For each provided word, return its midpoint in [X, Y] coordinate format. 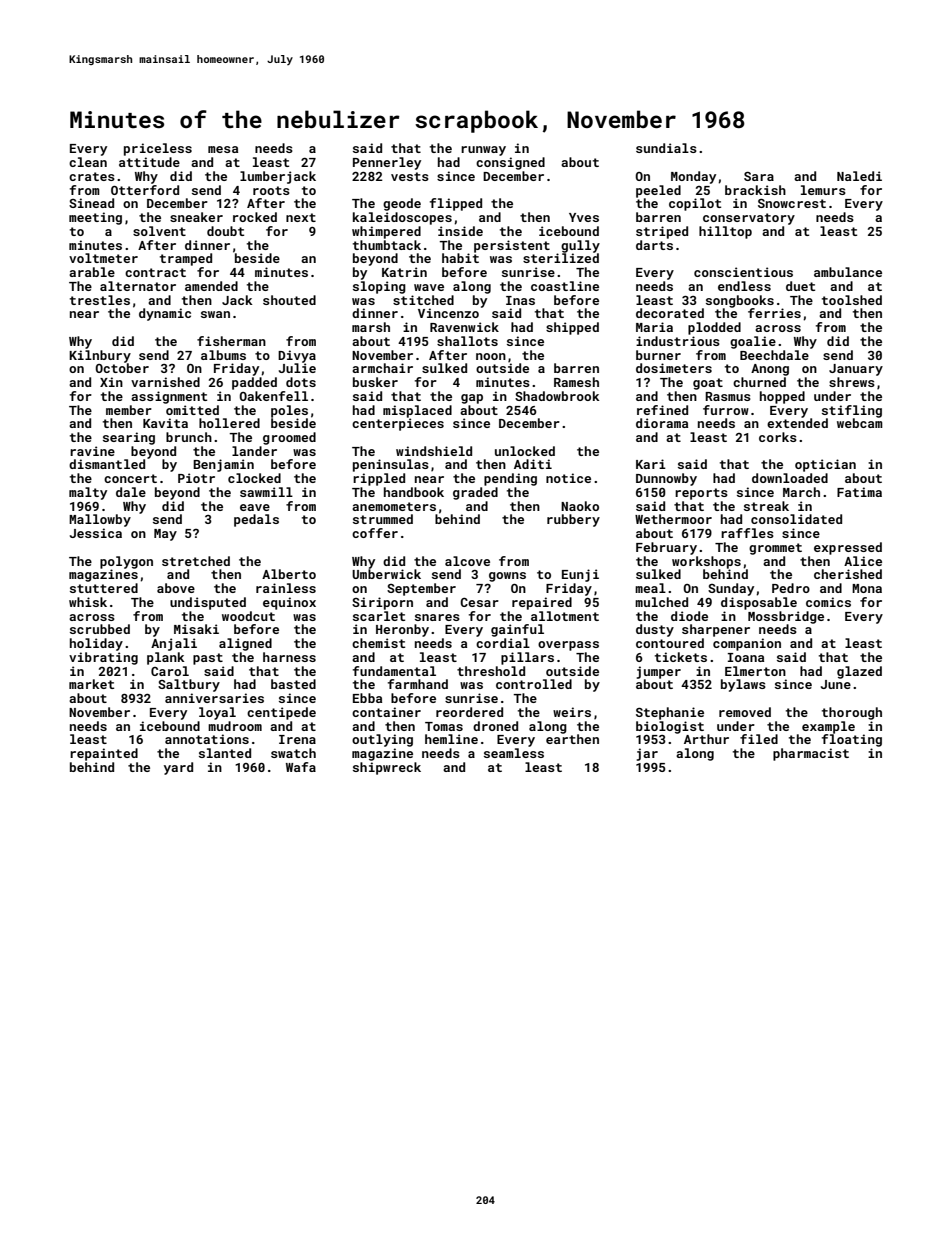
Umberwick [386, 574]
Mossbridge [786, 617]
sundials [666, 148]
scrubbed [100, 629]
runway [483, 151]
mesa [223, 149]
